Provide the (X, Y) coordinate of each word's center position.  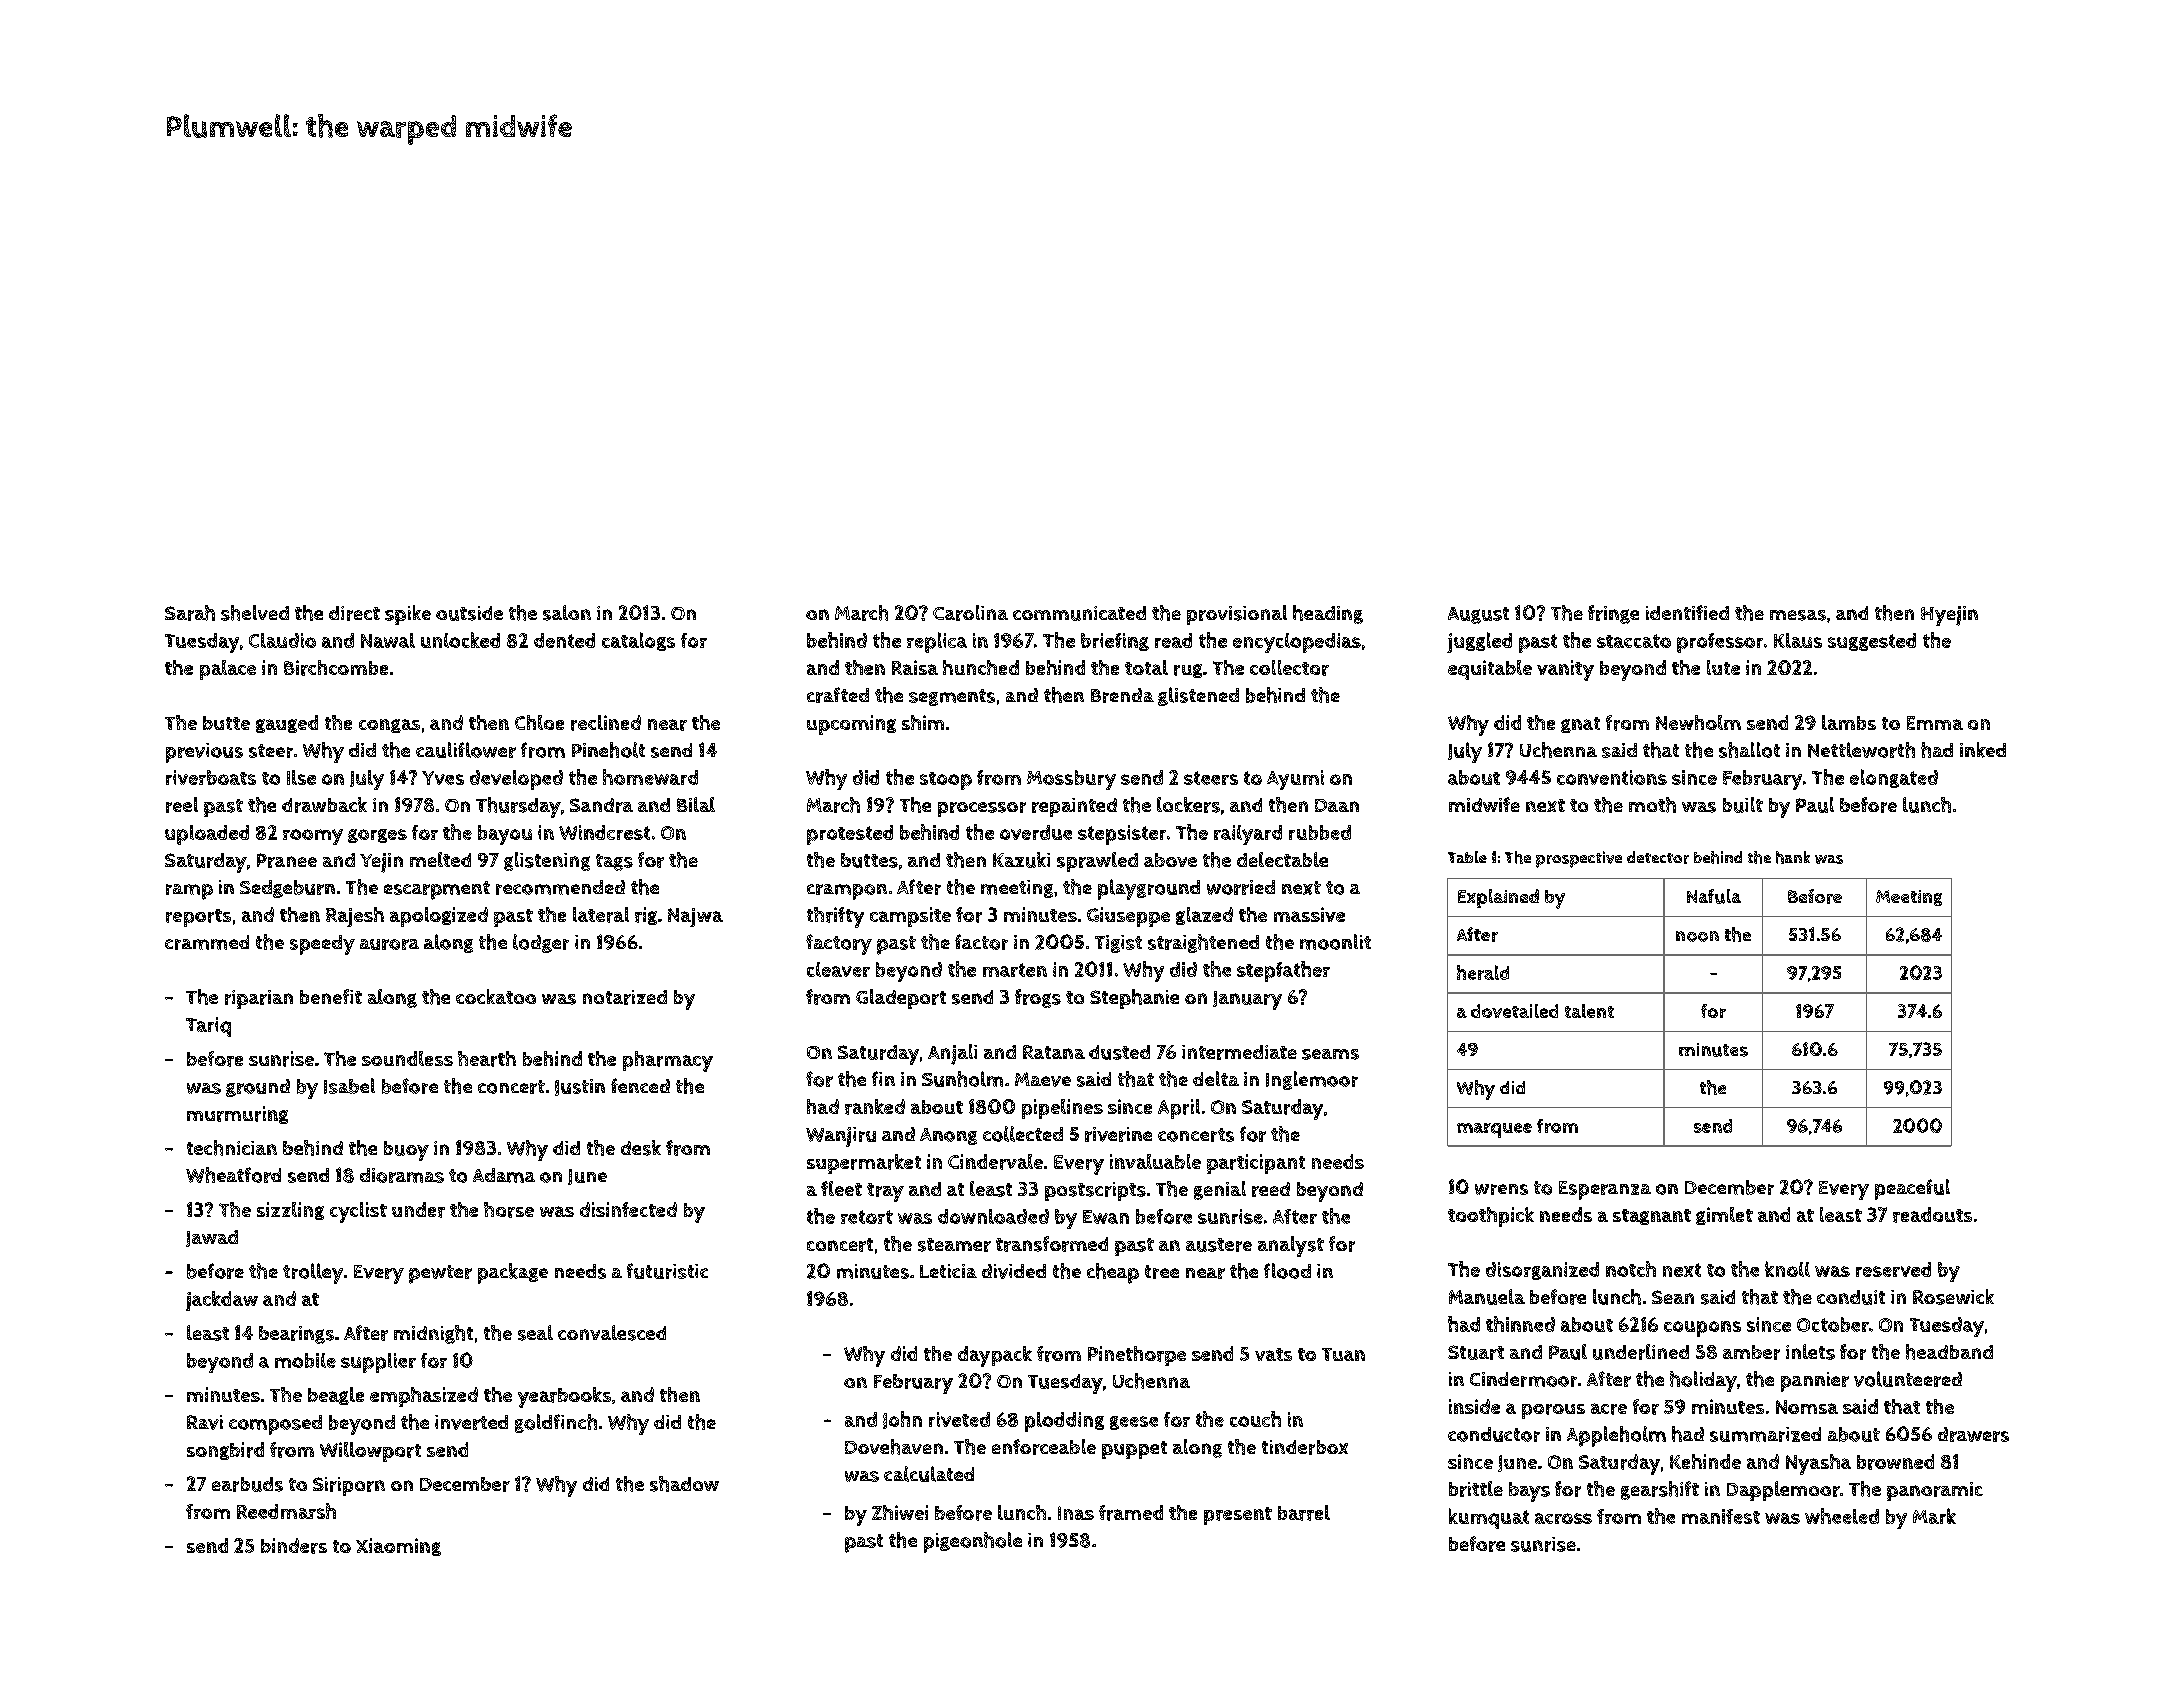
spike (408, 615)
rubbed (1320, 832)
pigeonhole (973, 1542)
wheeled (1842, 1516)
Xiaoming (398, 1547)
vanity (1565, 670)
